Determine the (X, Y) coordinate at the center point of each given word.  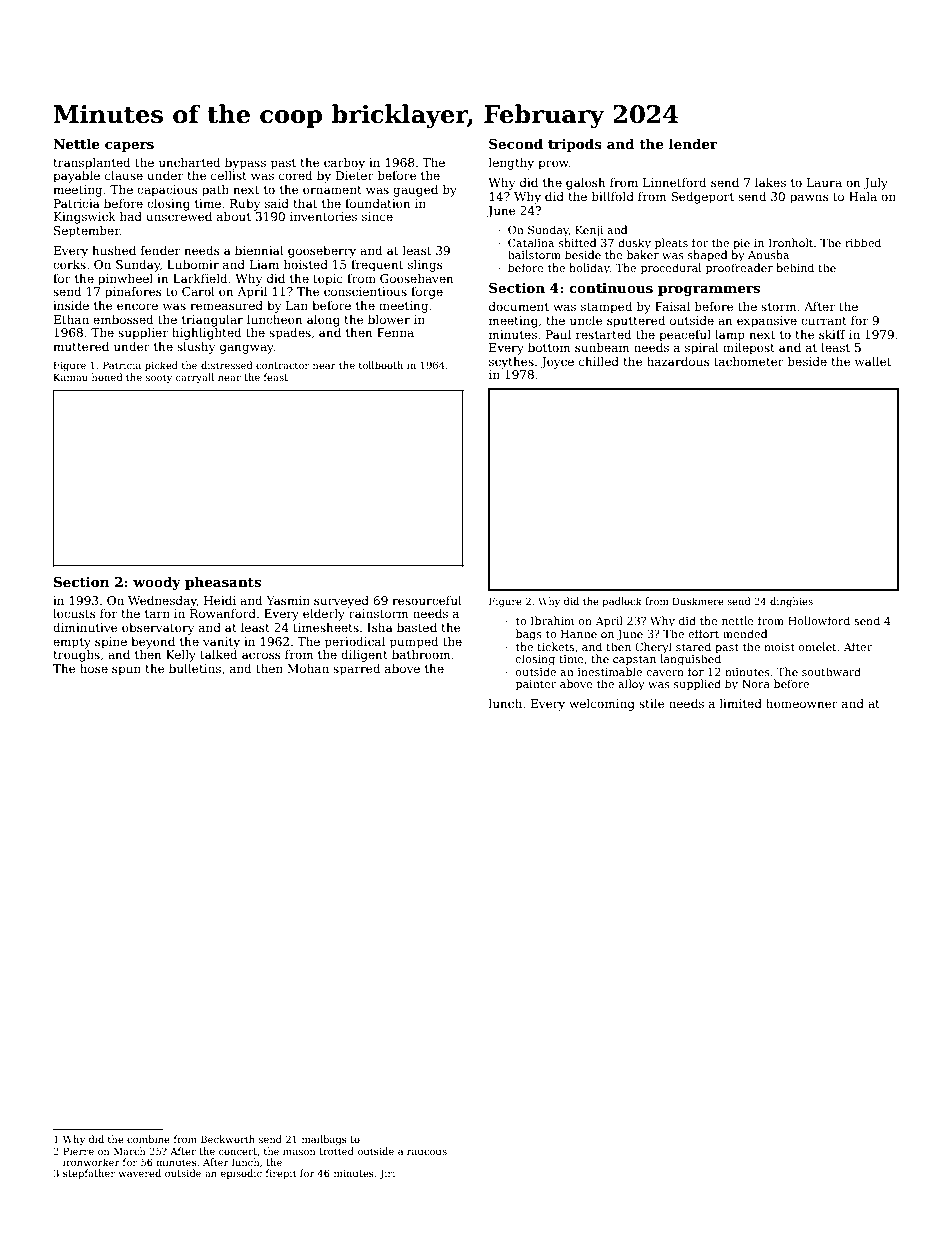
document (519, 306)
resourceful (427, 600)
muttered (81, 346)
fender (160, 250)
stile (651, 703)
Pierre (78, 1151)
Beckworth (228, 1139)
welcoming (602, 704)
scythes (511, 362)
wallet (873, 361)
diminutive (85, 627)
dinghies (791, 602)
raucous (427, 1152)
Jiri (387, 1174)
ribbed (863, 242)
